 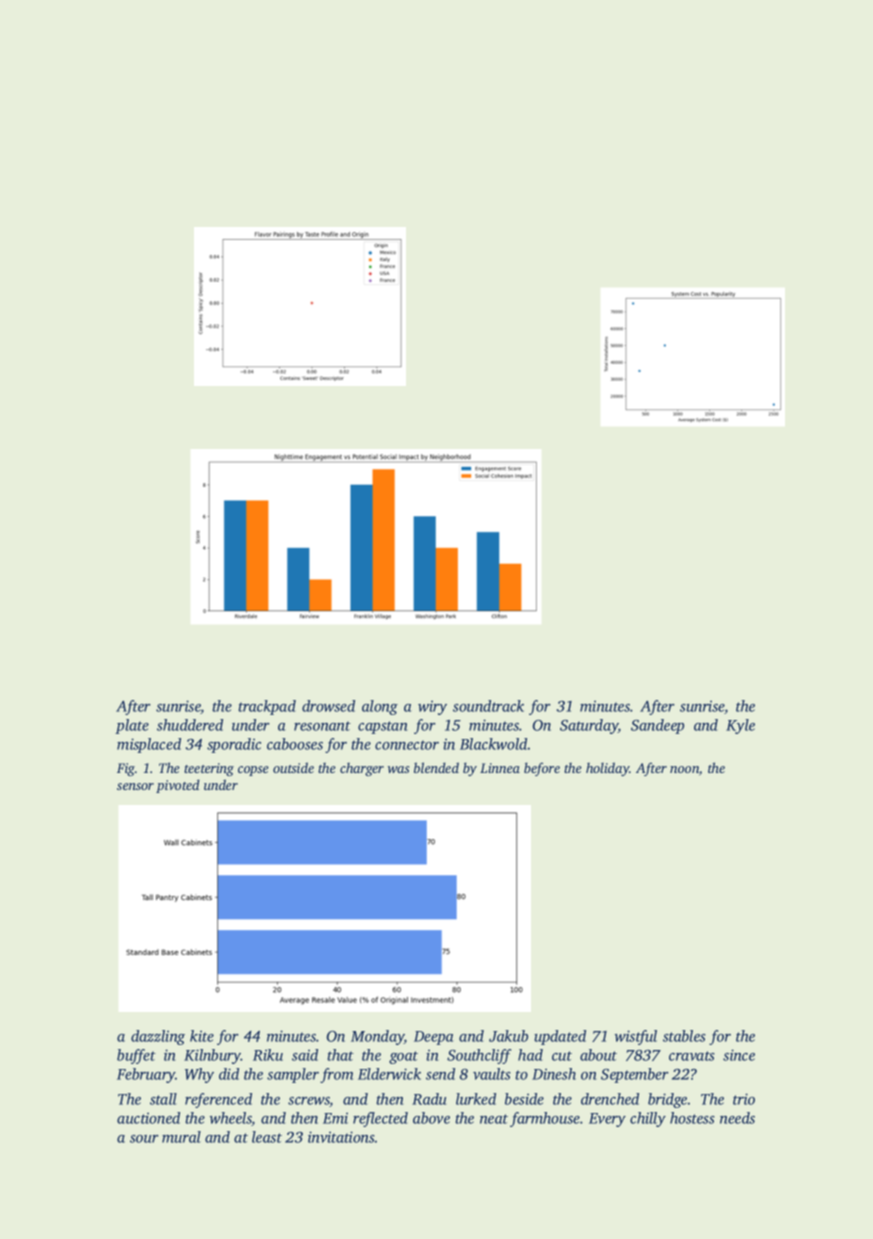 I want to click on trackpad, so click(x=267, y=707).
